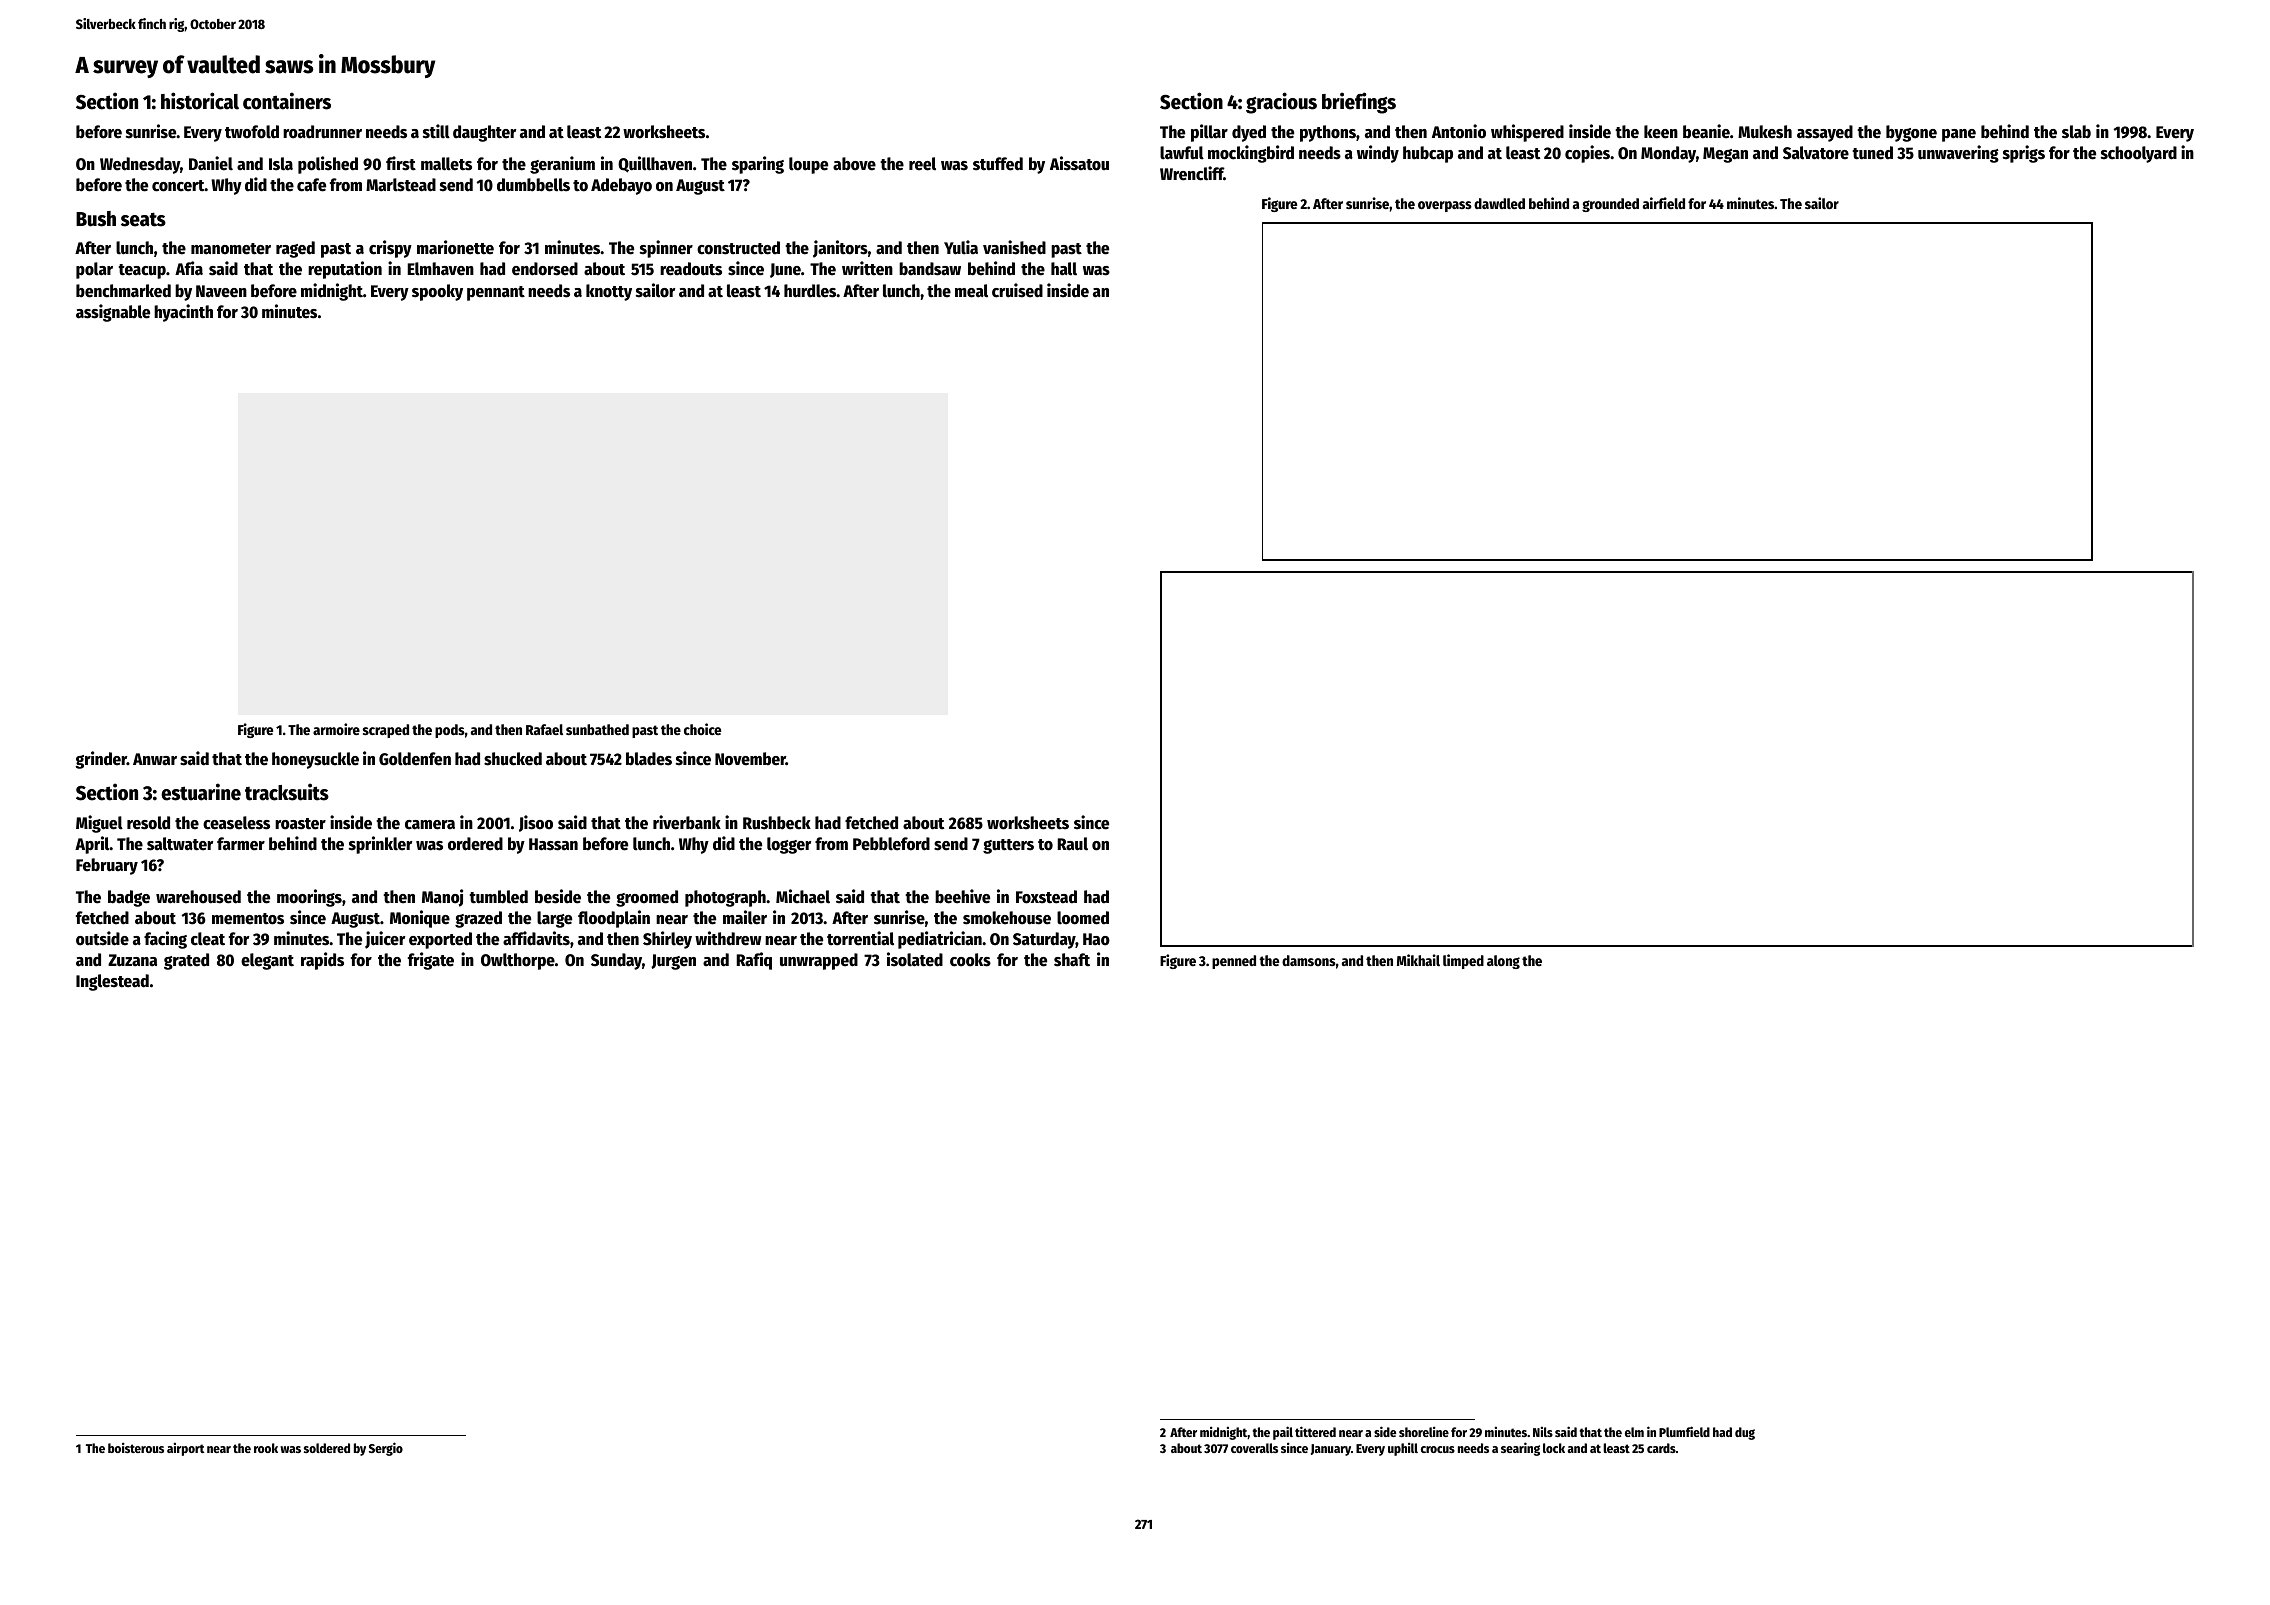 The height and width of the screenshot is (1605, 2270). Describe the element at coordinates (2076, 132) in the screenshot. I see `slab` at that location.
